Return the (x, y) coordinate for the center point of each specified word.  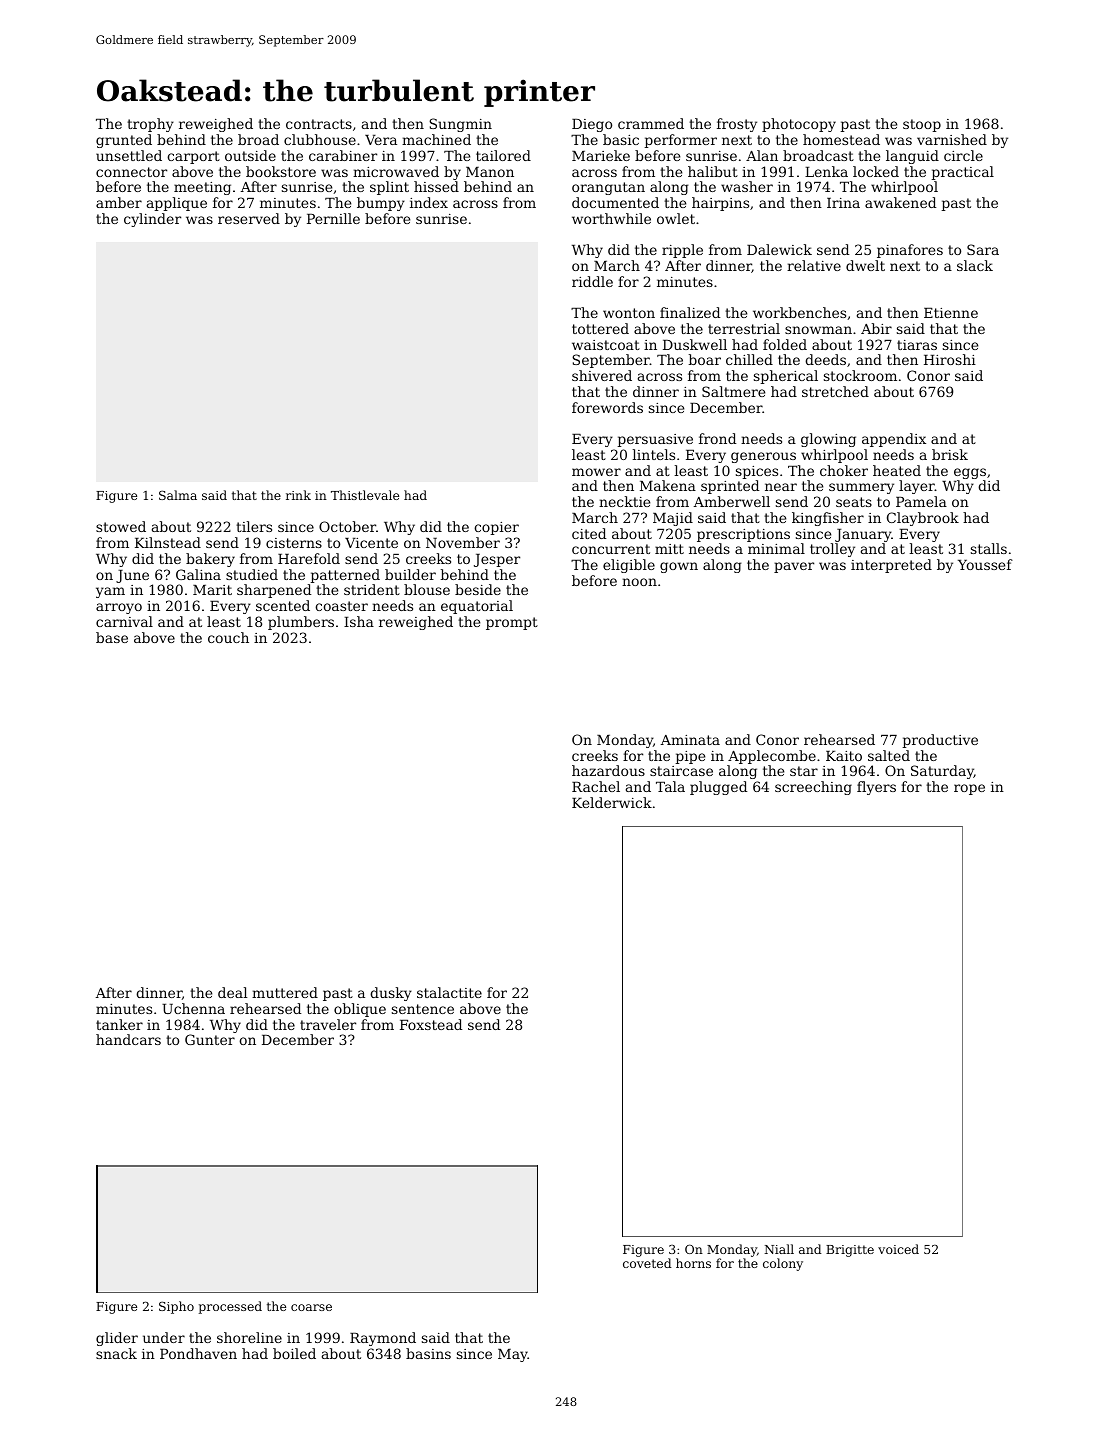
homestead (841, 139)
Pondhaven (198, 1353)
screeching (813, 788)
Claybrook (923, 519)
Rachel (596, 786)
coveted (647, 1263)
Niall (779, 1249)
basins (428, 1353)
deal (232, 992)
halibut (713, 171)
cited (589, 533)
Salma (178, 495)
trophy (150, 125)
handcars (128, 1039)
